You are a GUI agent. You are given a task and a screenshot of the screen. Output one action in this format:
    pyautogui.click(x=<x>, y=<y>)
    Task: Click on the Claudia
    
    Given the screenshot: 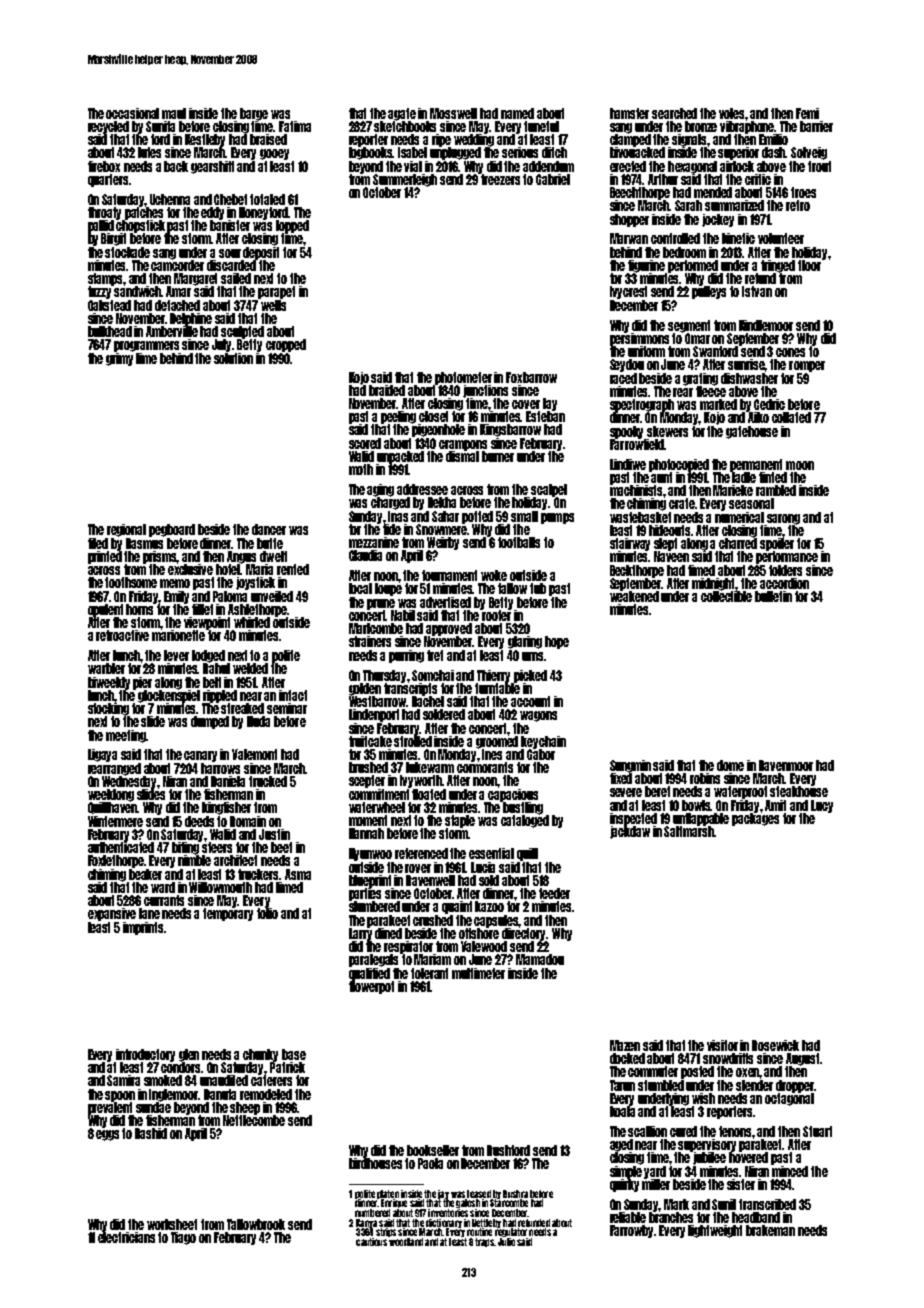 What is the action you would take?
    pyautogui.click(x=365, y=555)
